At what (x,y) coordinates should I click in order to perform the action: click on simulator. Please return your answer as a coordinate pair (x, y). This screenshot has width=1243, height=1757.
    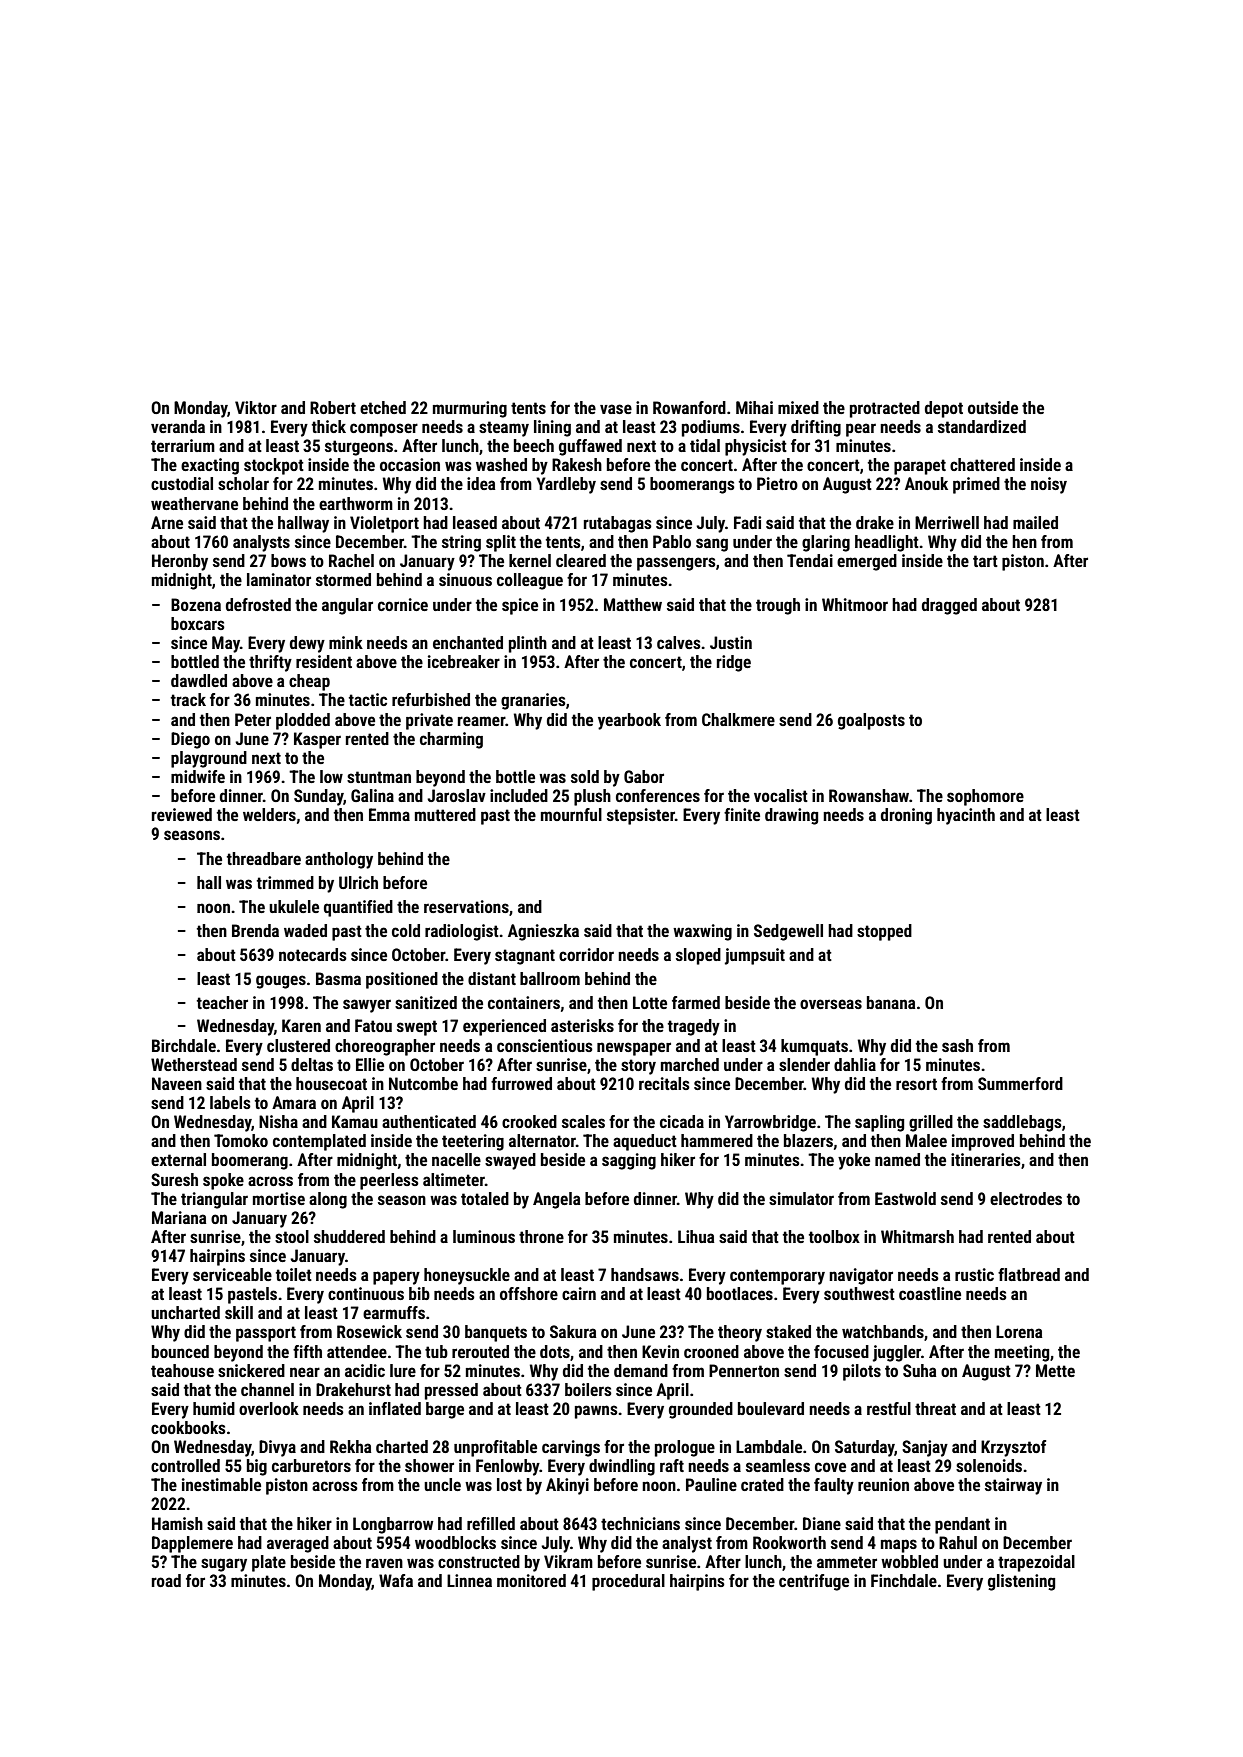
    Looking at the image, I should click on (801, 1198).
